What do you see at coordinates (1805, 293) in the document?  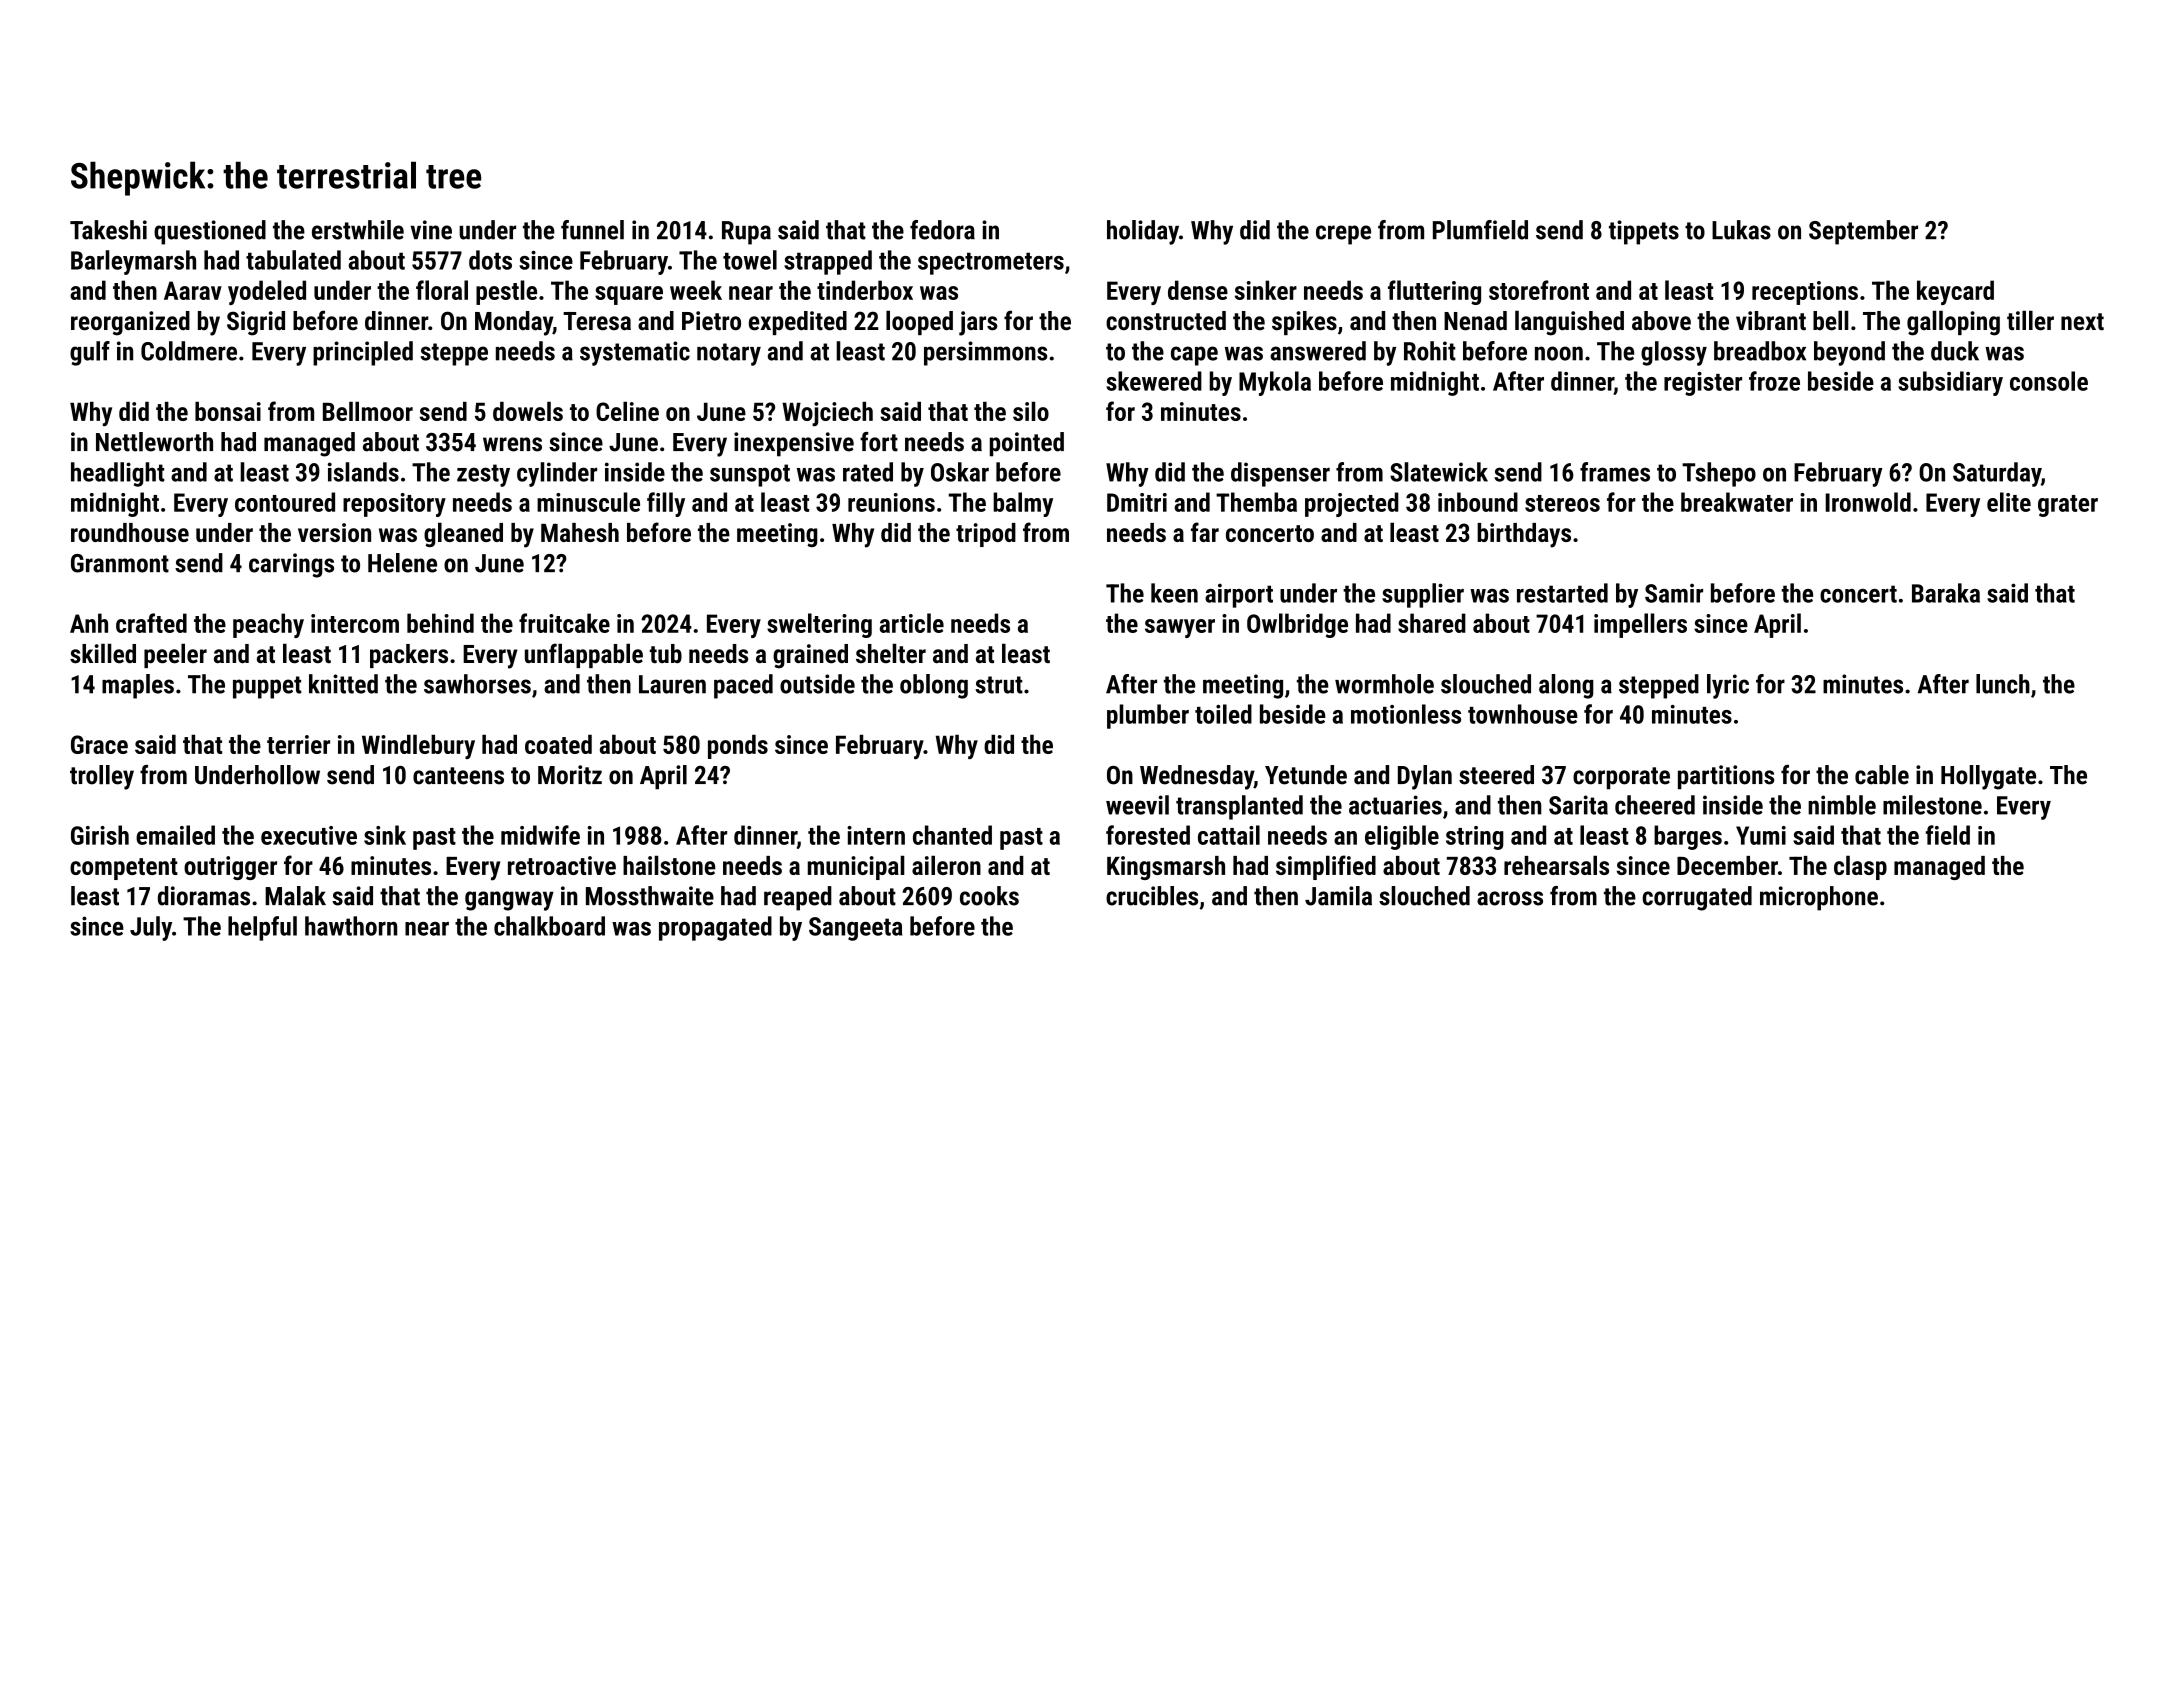 I see `receptions` at bounding box center [1805, 293].
